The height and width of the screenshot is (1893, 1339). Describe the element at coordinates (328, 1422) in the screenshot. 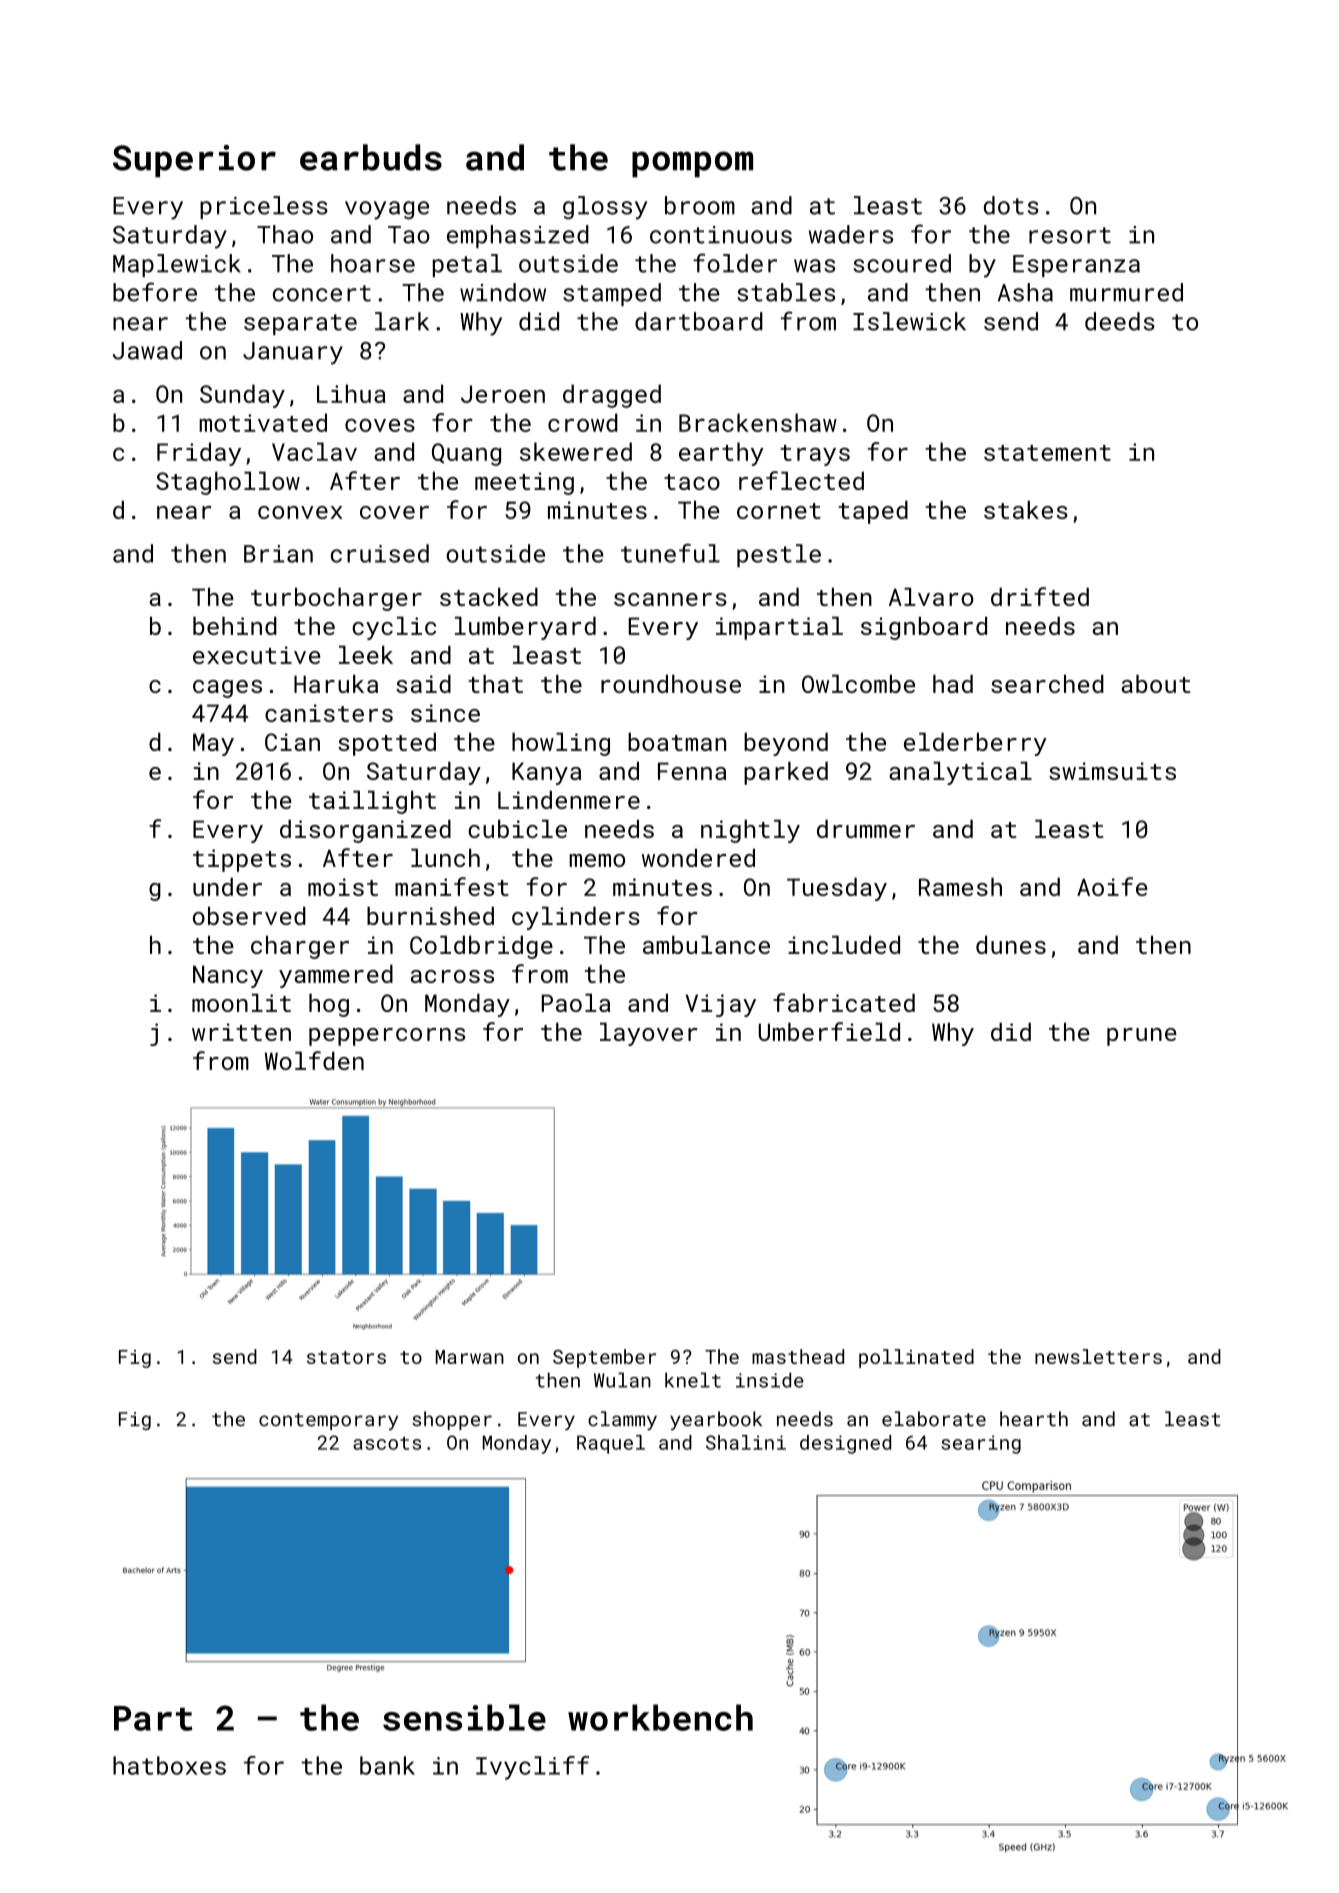

I see `contemporary` at that location.
